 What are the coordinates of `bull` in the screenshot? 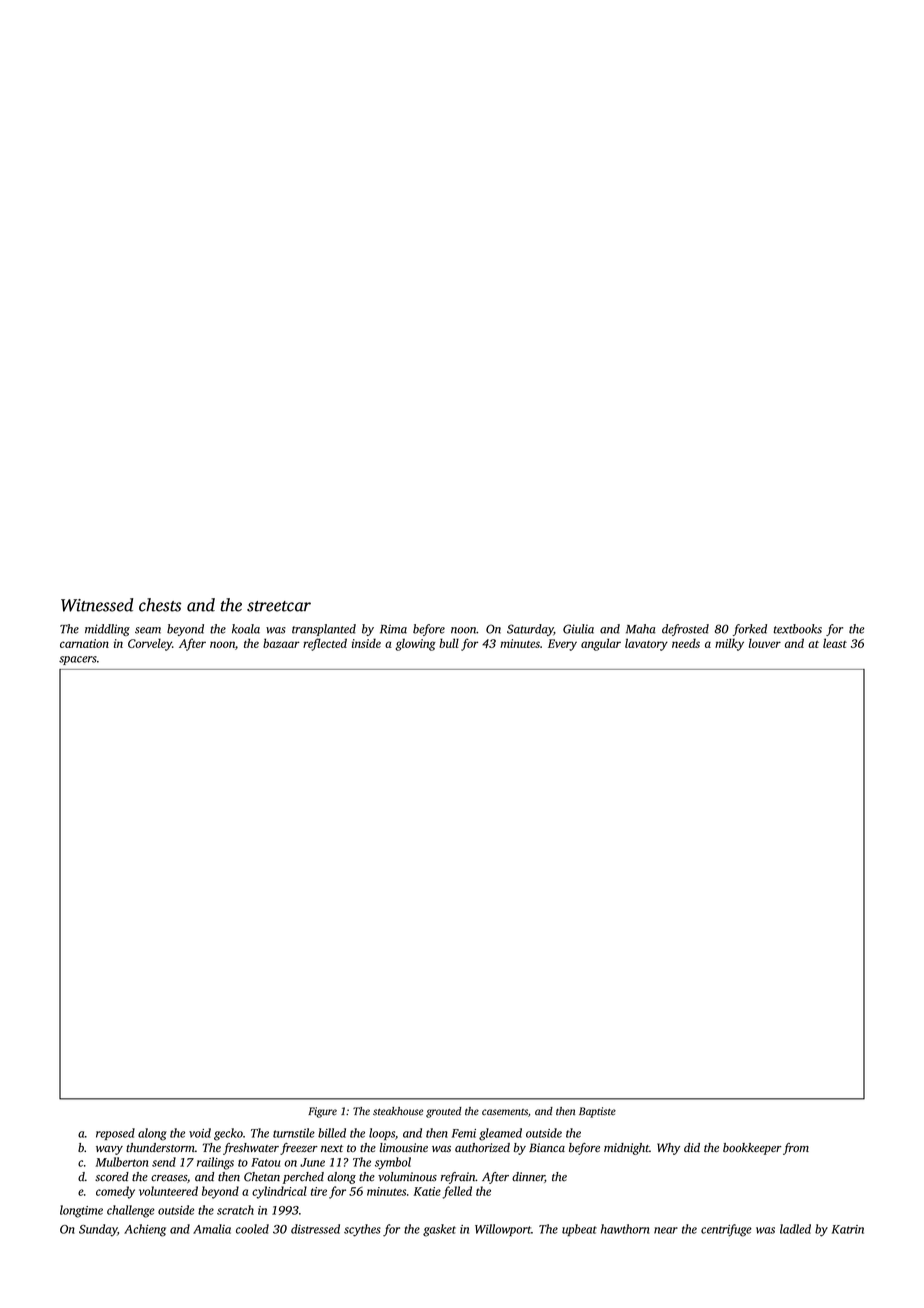 It's located at (449, 643).
